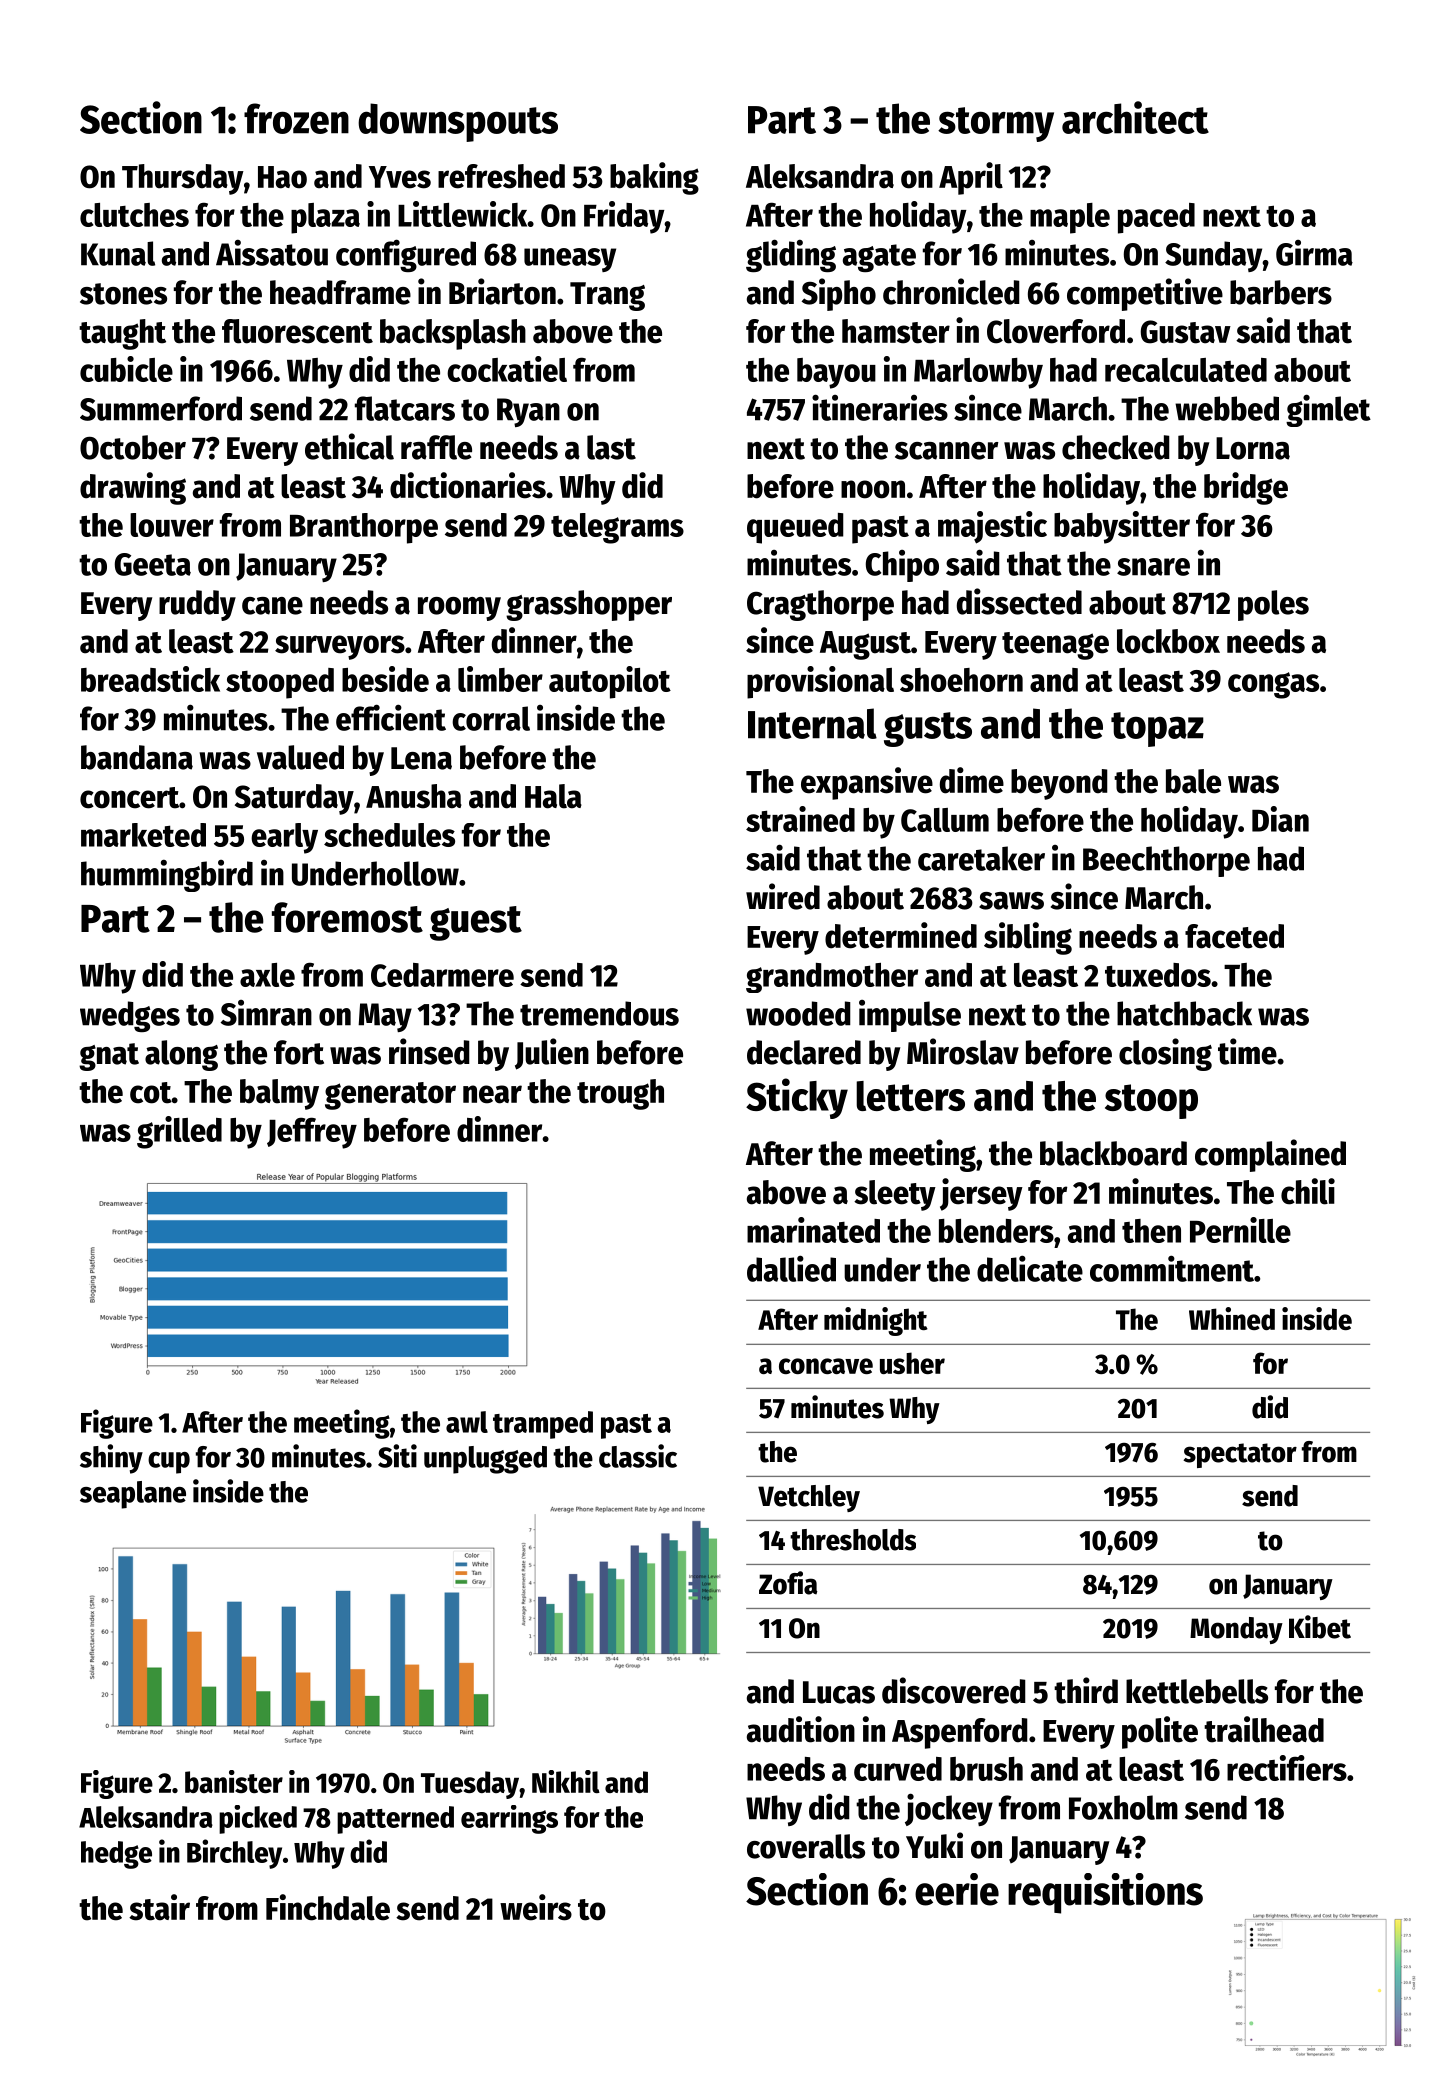 Image resolution: width=1450 pixels, height=2100 pixels. I want to click on bridge, so click(1246, 488).
